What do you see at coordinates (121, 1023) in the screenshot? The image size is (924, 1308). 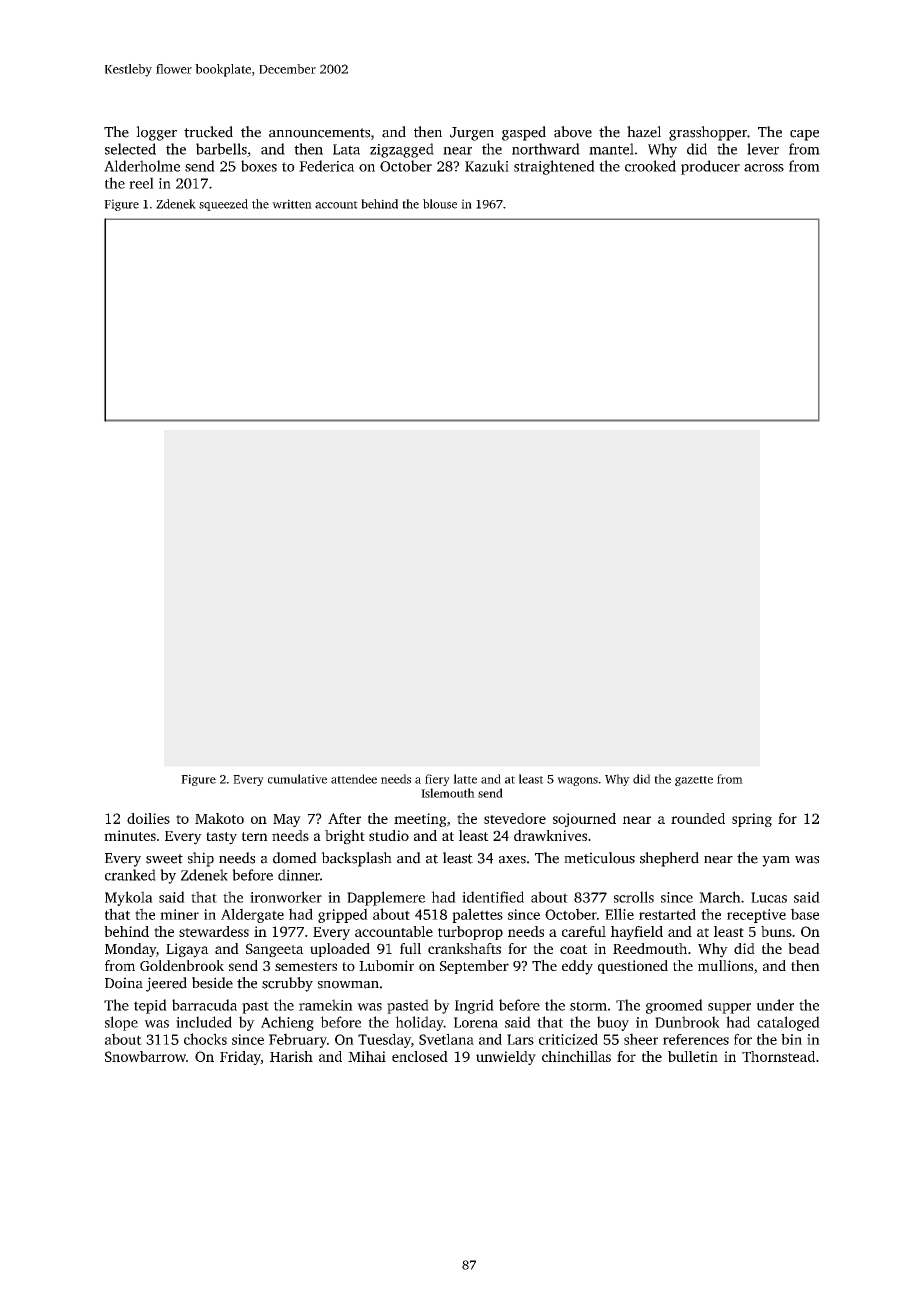 I see `slope` at bounding box center [121, 1023].
